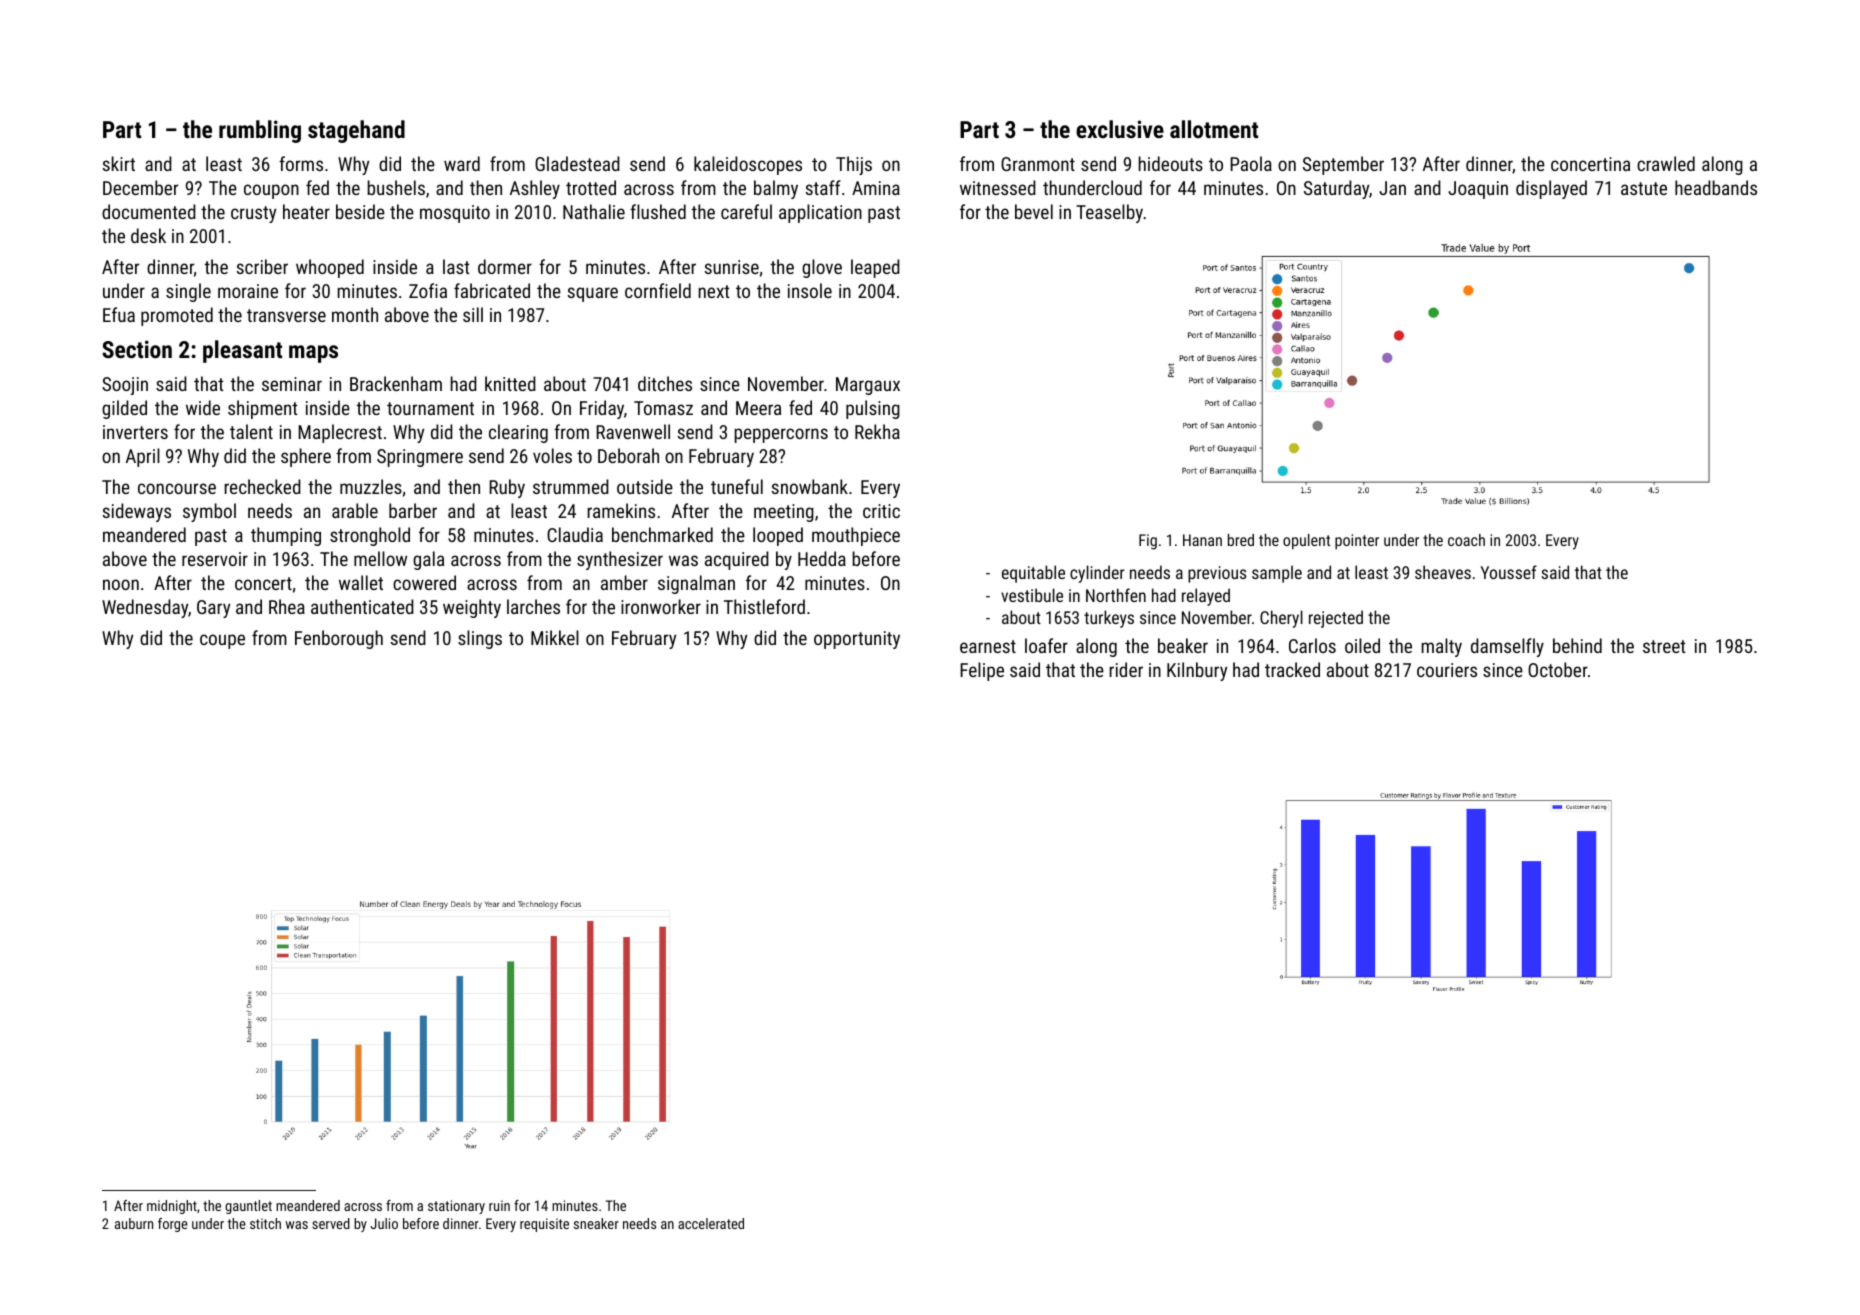 This page has height=1315, width=1860. I want to click on ruin, so click(499, 1205).
